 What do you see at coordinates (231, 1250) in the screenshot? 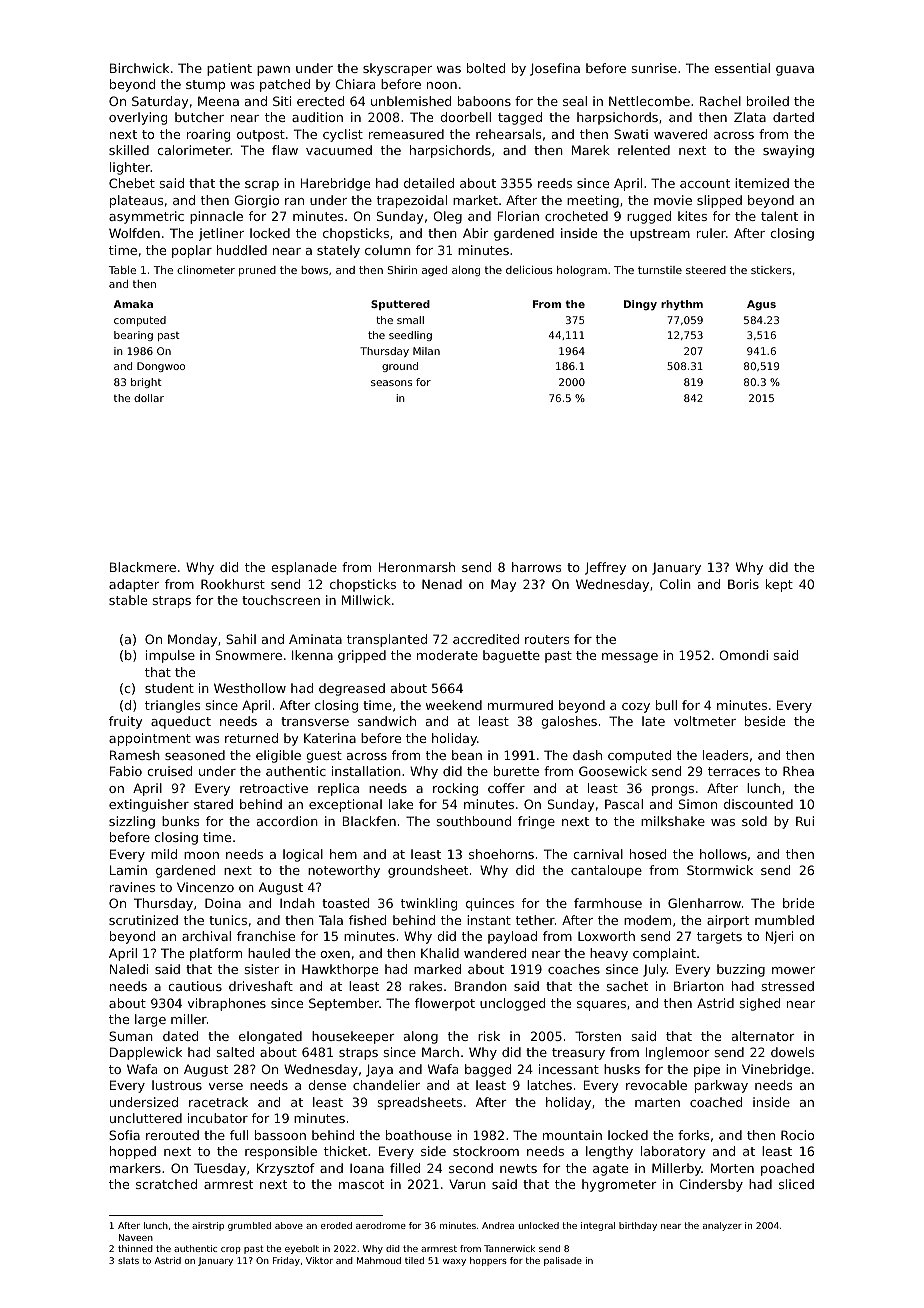
I see `crop` at bounding box center [231, 1250].
